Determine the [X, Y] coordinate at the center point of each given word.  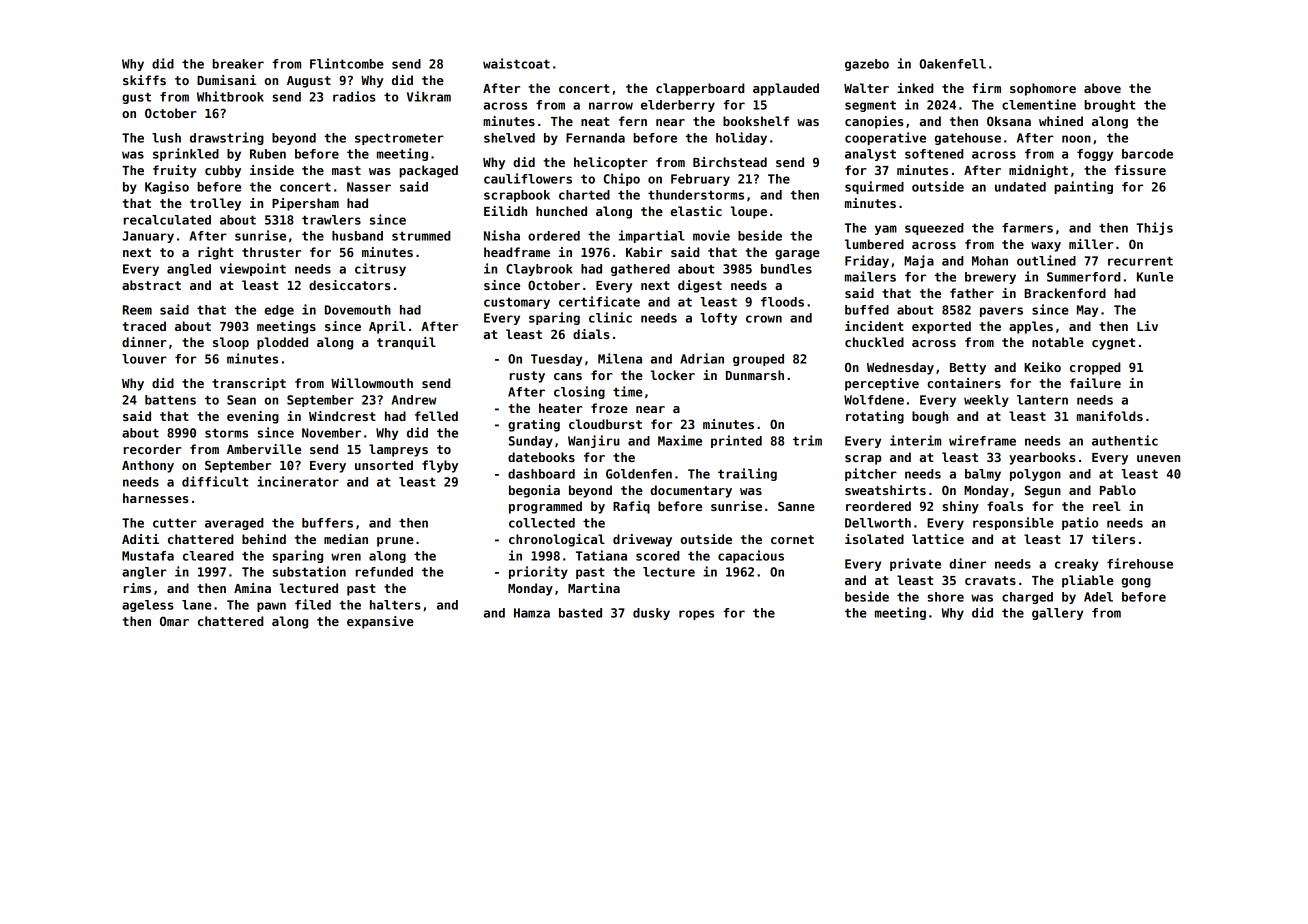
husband [357, 236]
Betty [968, 369]
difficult [215, 481]
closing [579, 392]
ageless [148, 606]
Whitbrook [230, 96]
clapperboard [700, 89]
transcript [249, 384]
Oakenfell [952, 64]
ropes [696, 615]
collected [542, 523]
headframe [517, 252]
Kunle [1155, 277]
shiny [960, 507]
